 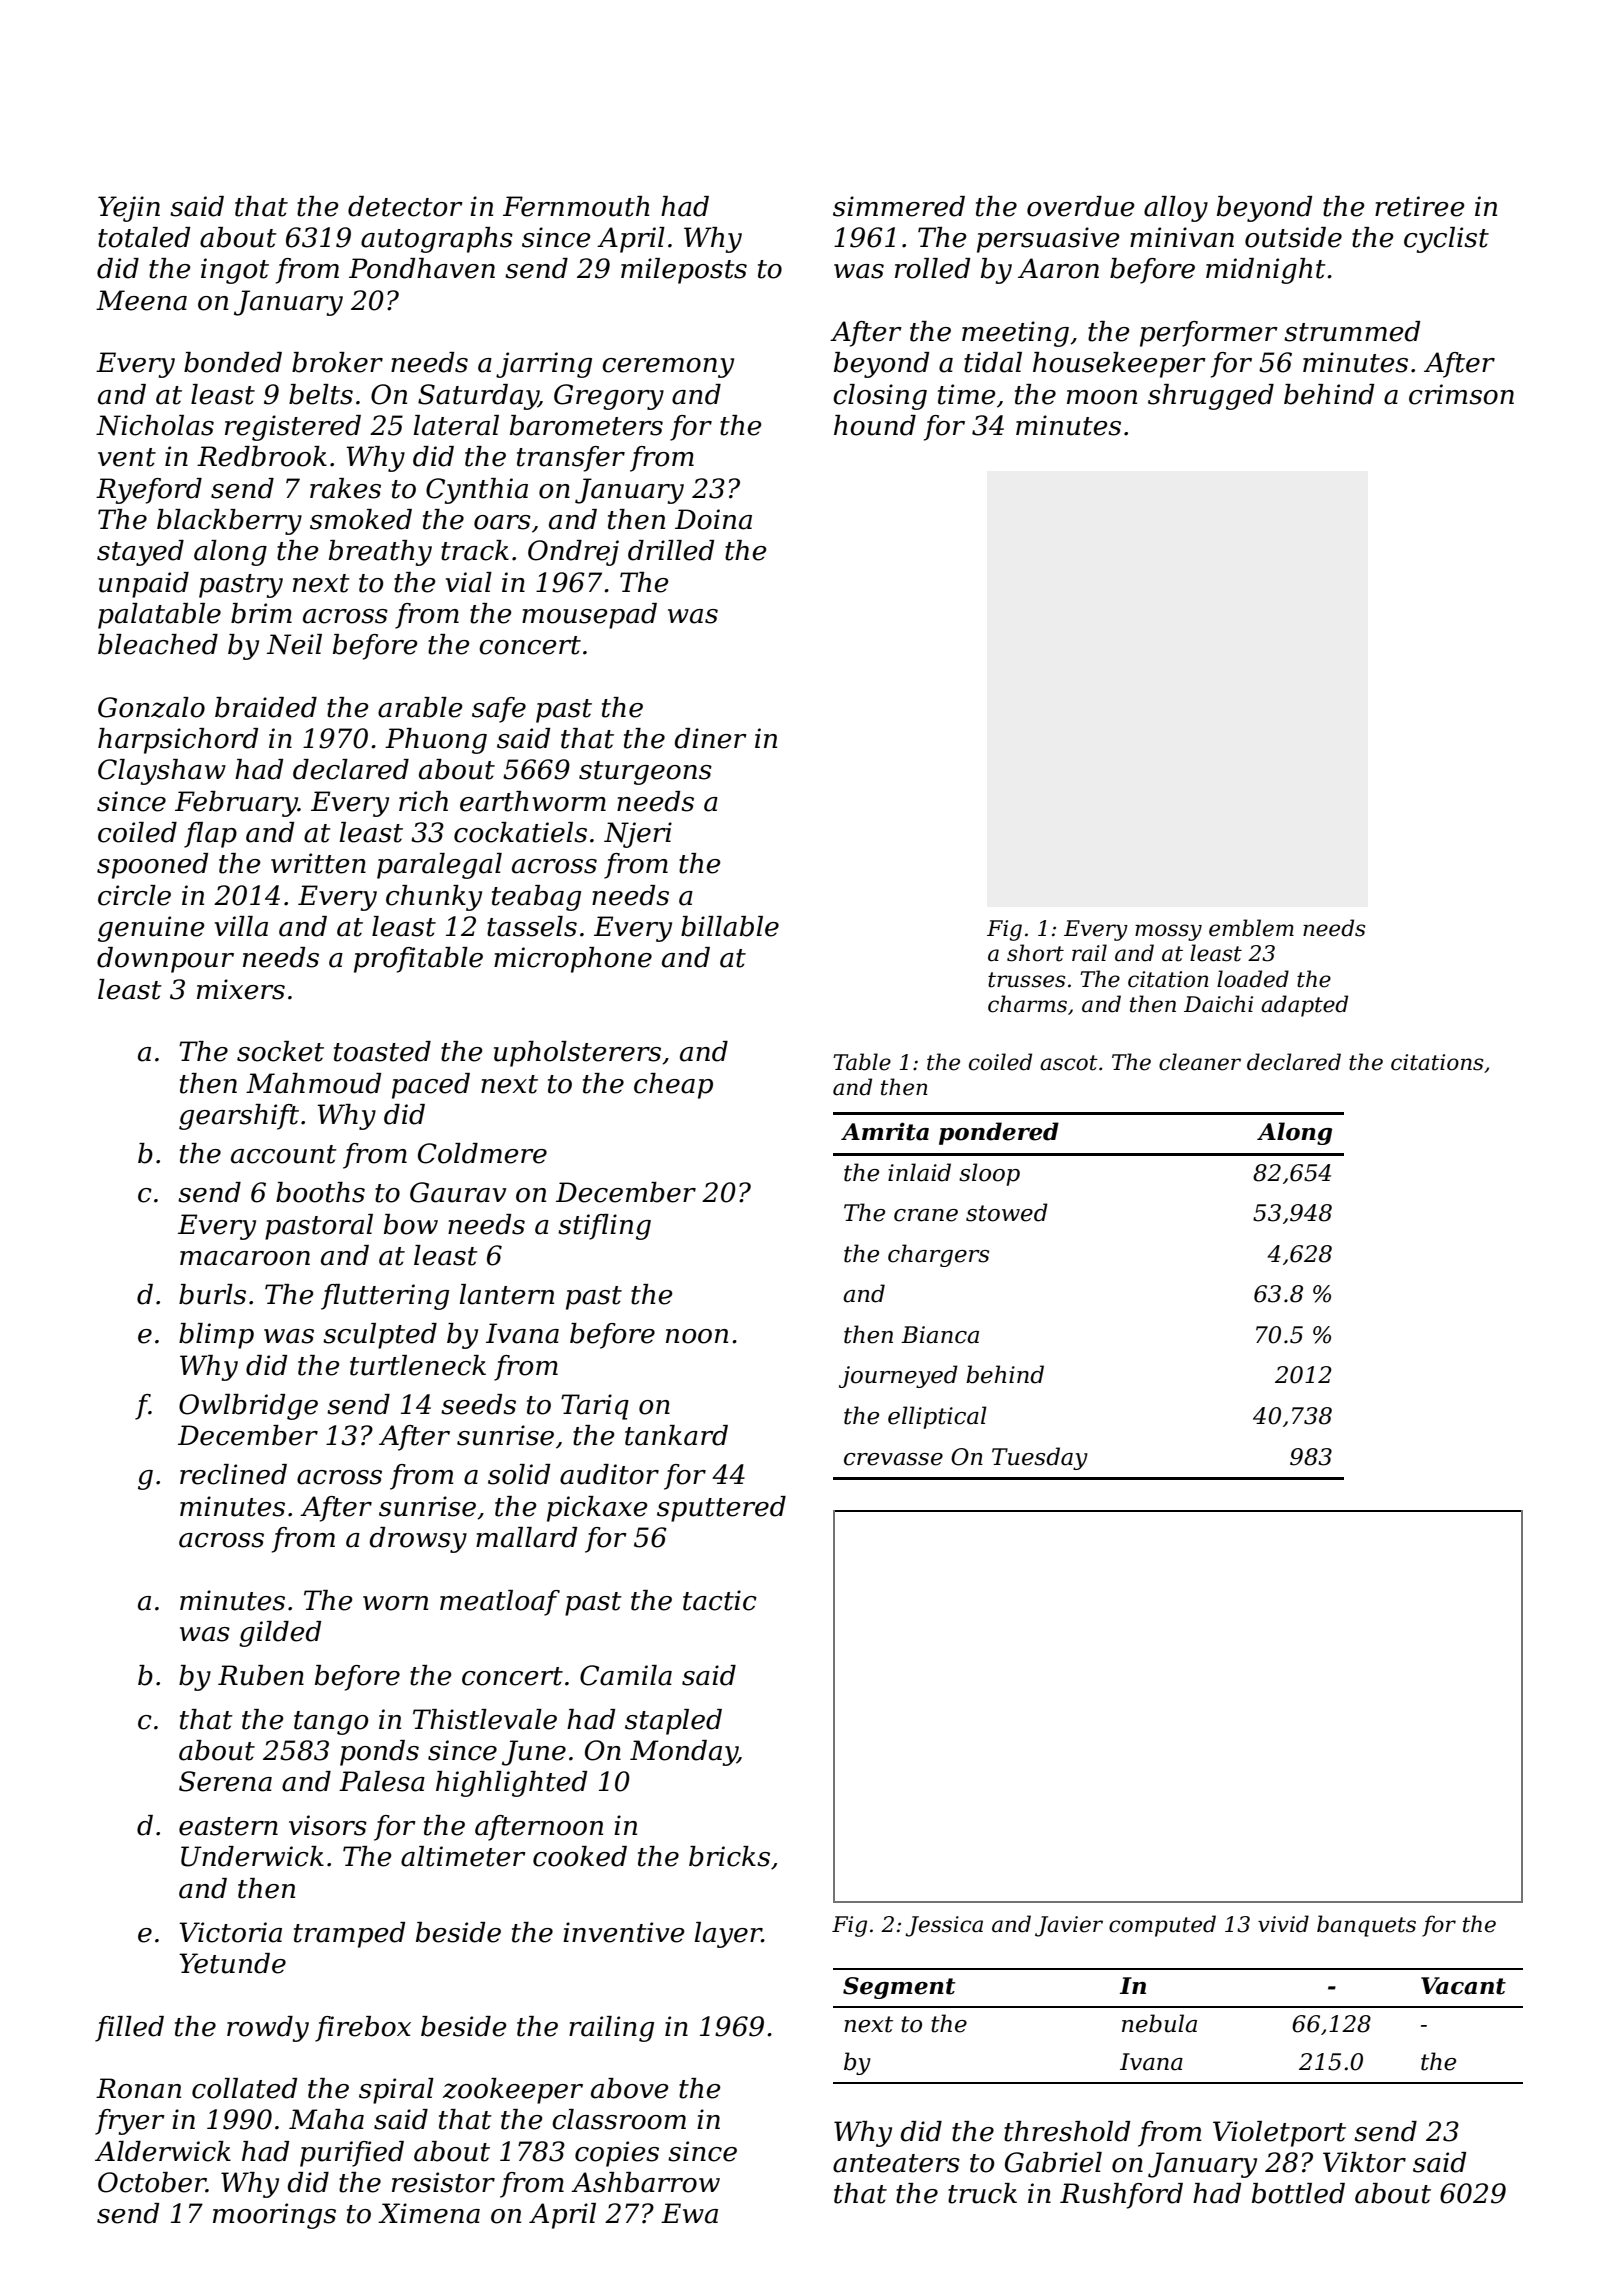 What do you see at coordinates (320, 1192) in the document?
I see `booths` at bounding box center [320, 1192].
